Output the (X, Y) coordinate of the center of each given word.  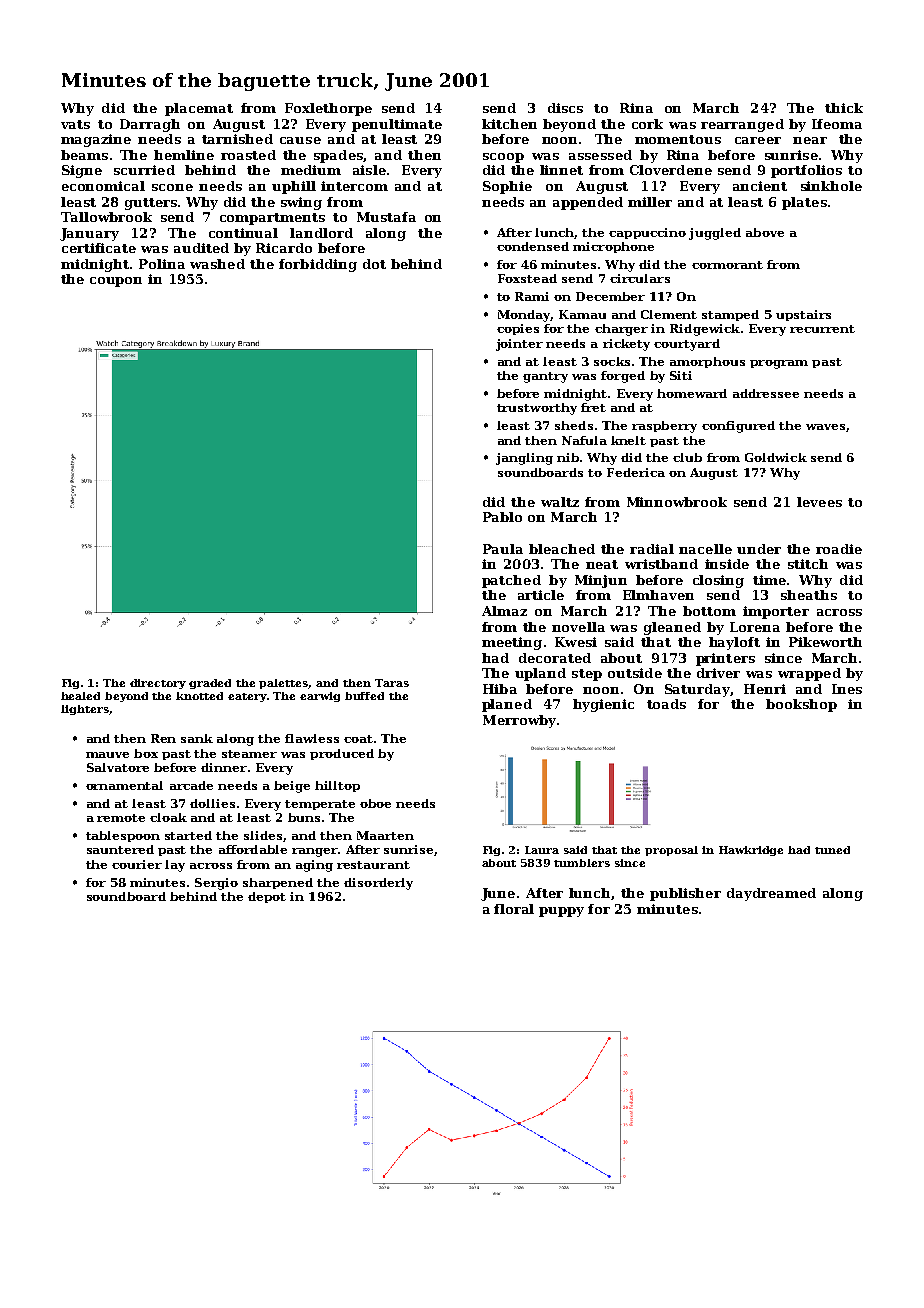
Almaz (504, 611)
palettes (284, 684)
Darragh (150, 125)
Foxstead (527, 278)
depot (267, 897)
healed (80, 696)
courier (137, 864)
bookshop (801, 705)
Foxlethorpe (328, 109)
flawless (312, 738)
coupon (116, 282)
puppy (561, 912)
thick (844, 108)
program (779, 364)
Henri (765, 689)
